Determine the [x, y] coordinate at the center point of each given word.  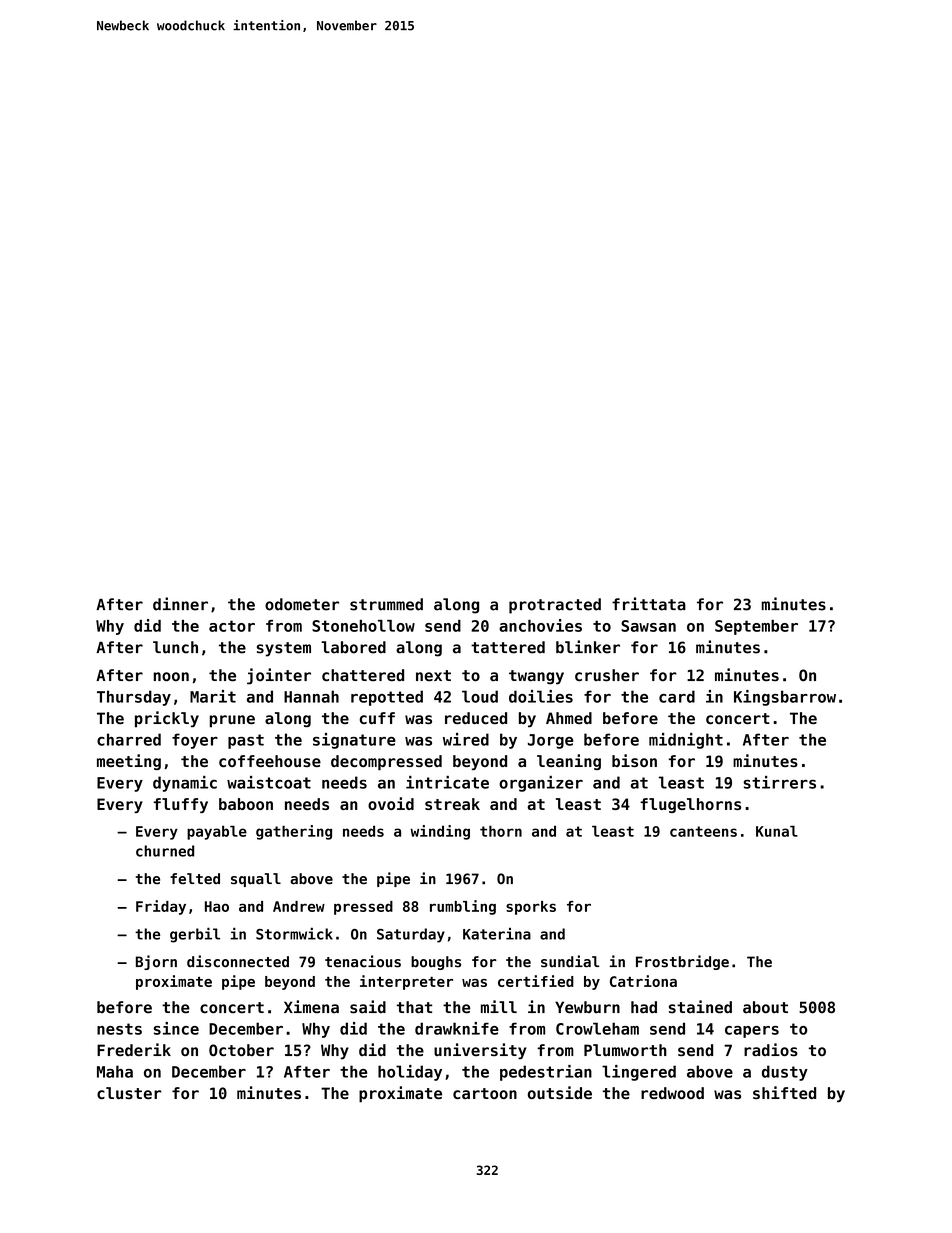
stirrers [779, 782]
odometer [302, 604]
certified [536, 981]
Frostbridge [682, 962]
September [756, 627]
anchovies [540, 625]
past [246, 741]
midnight [686, 741]
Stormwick [294, 934]
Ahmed [569, 718]
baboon [246, 804]
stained [700, 1007]
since [176, 1028]
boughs [436, 963]
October [241, 1050]
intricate [447, 782]
